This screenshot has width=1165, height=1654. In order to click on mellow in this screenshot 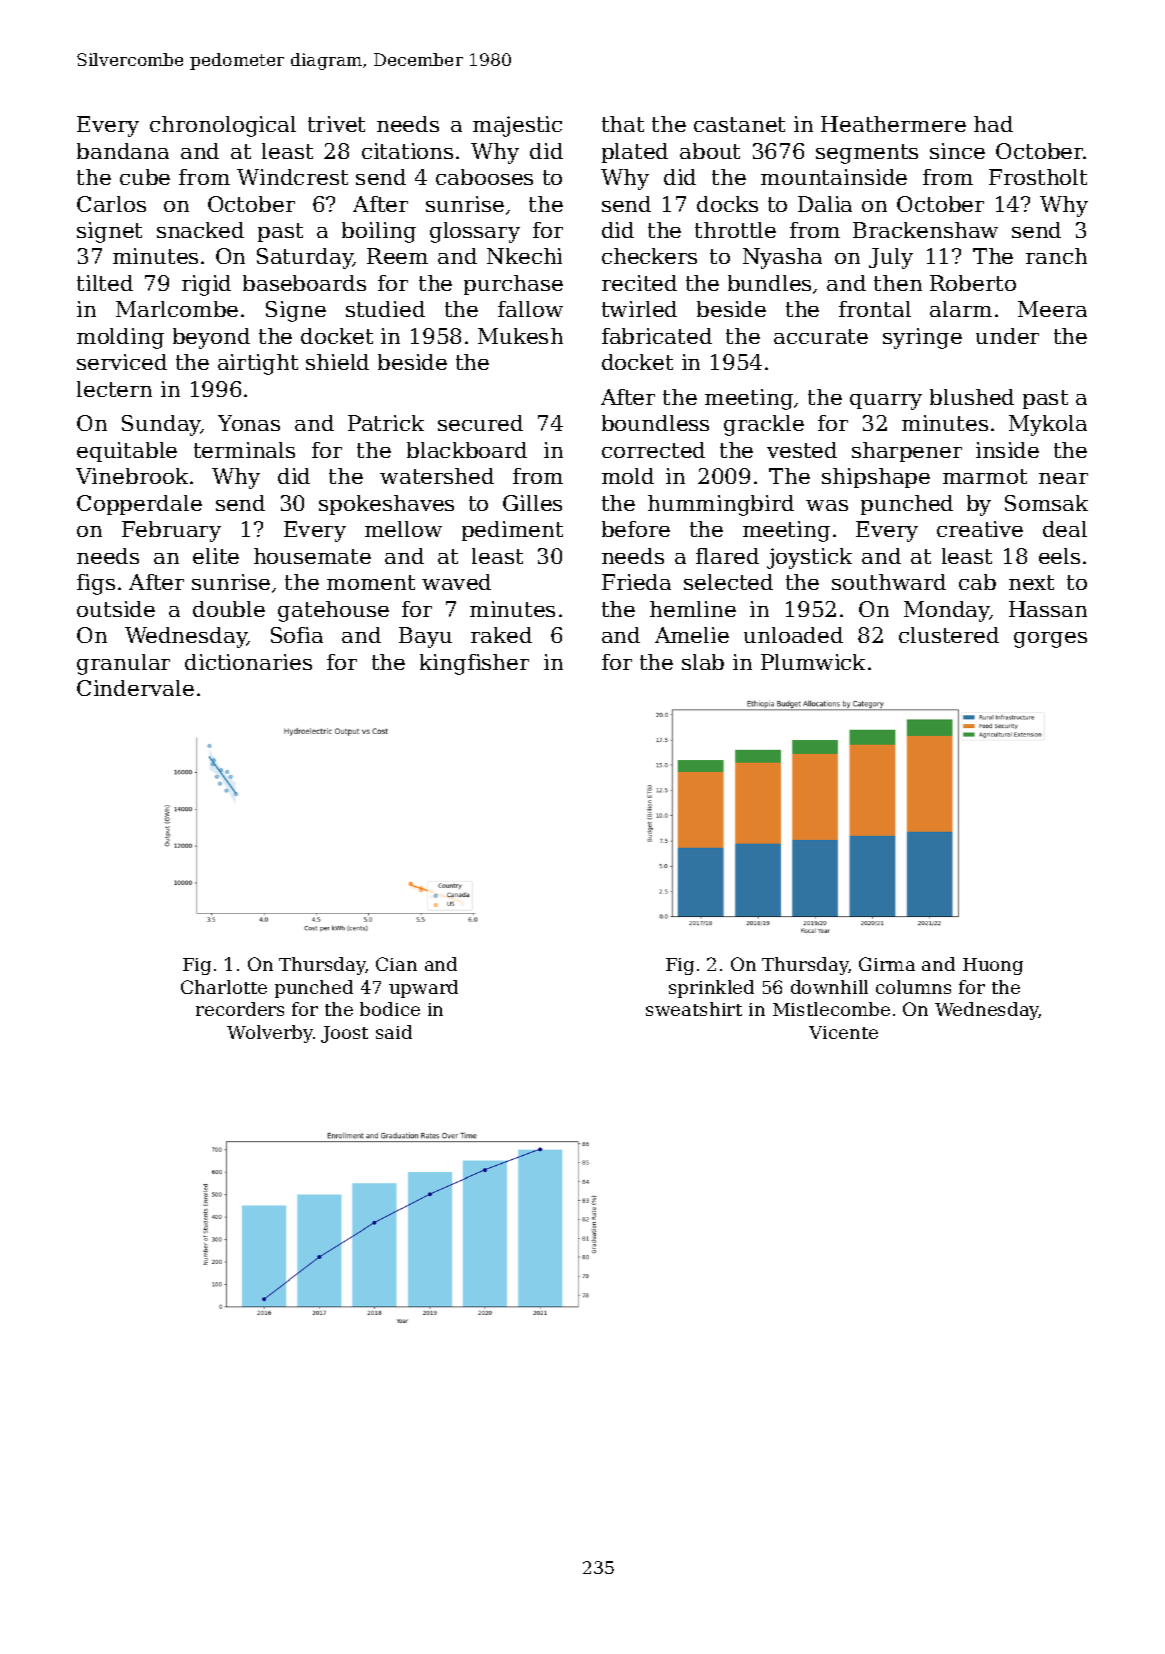, I will do `click(403, 529)`.
